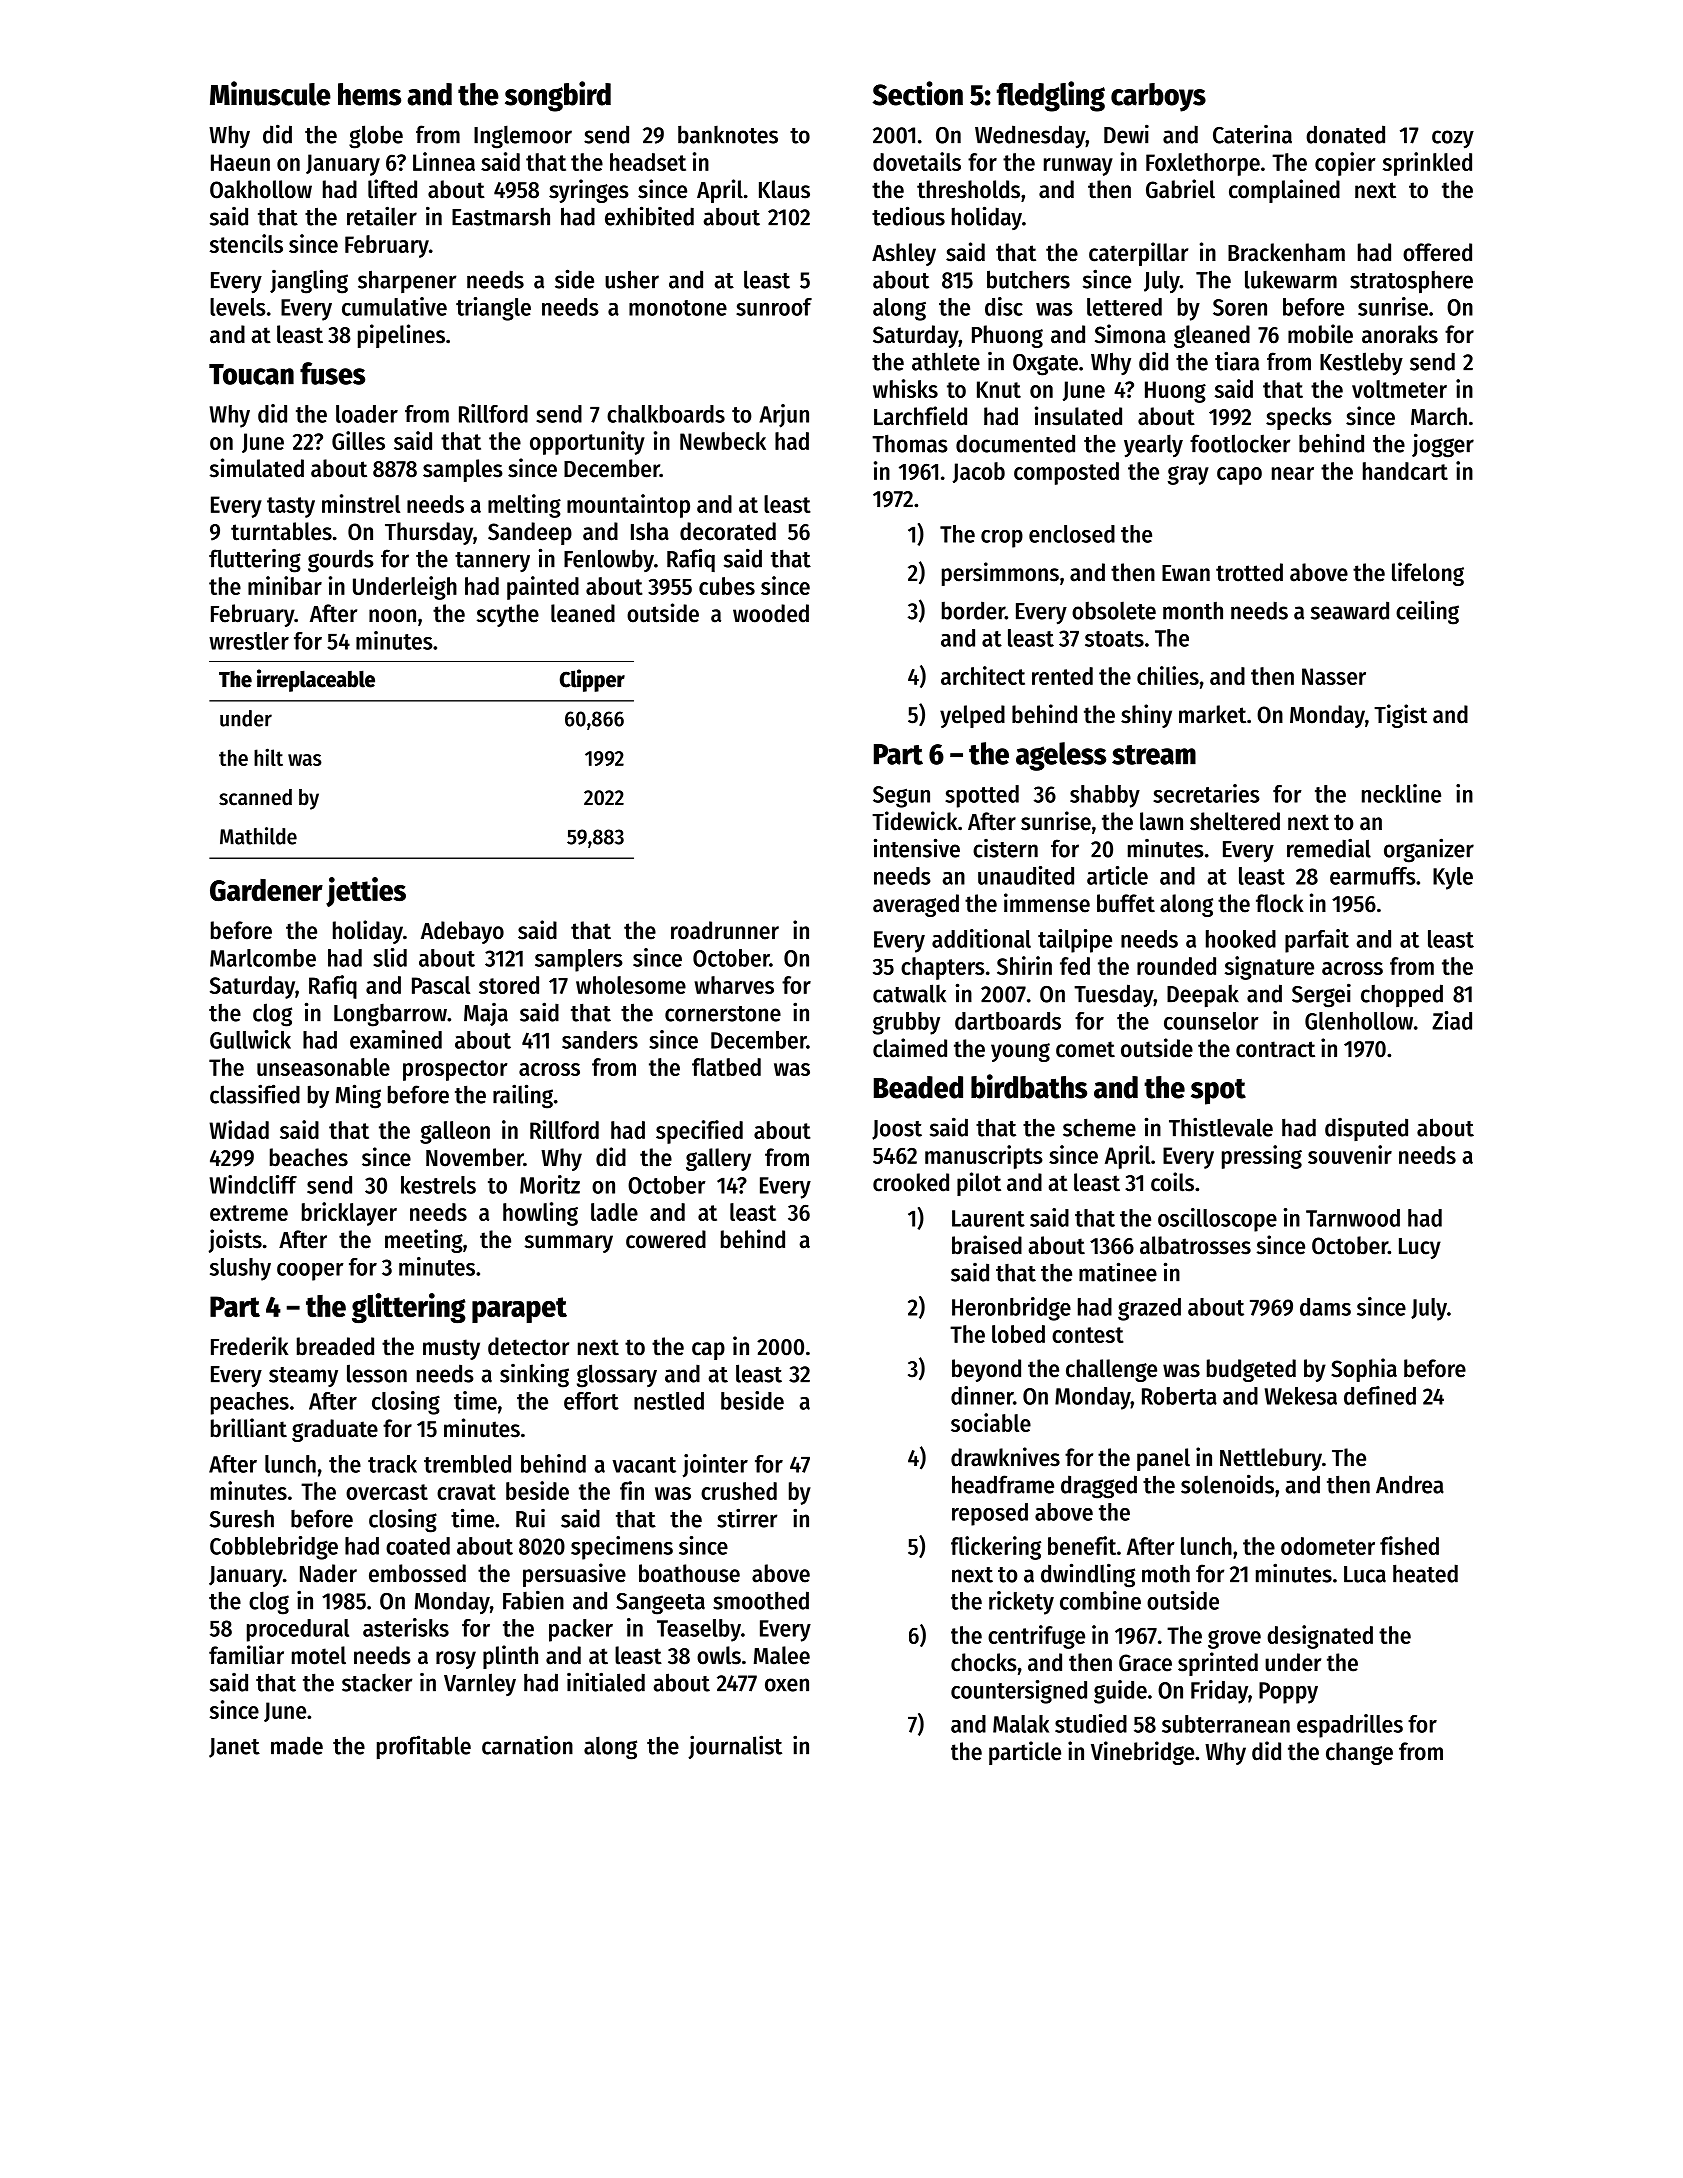  Describe the element at coordinates (1212, 714) in the screenshot. I see `market` at that location.
